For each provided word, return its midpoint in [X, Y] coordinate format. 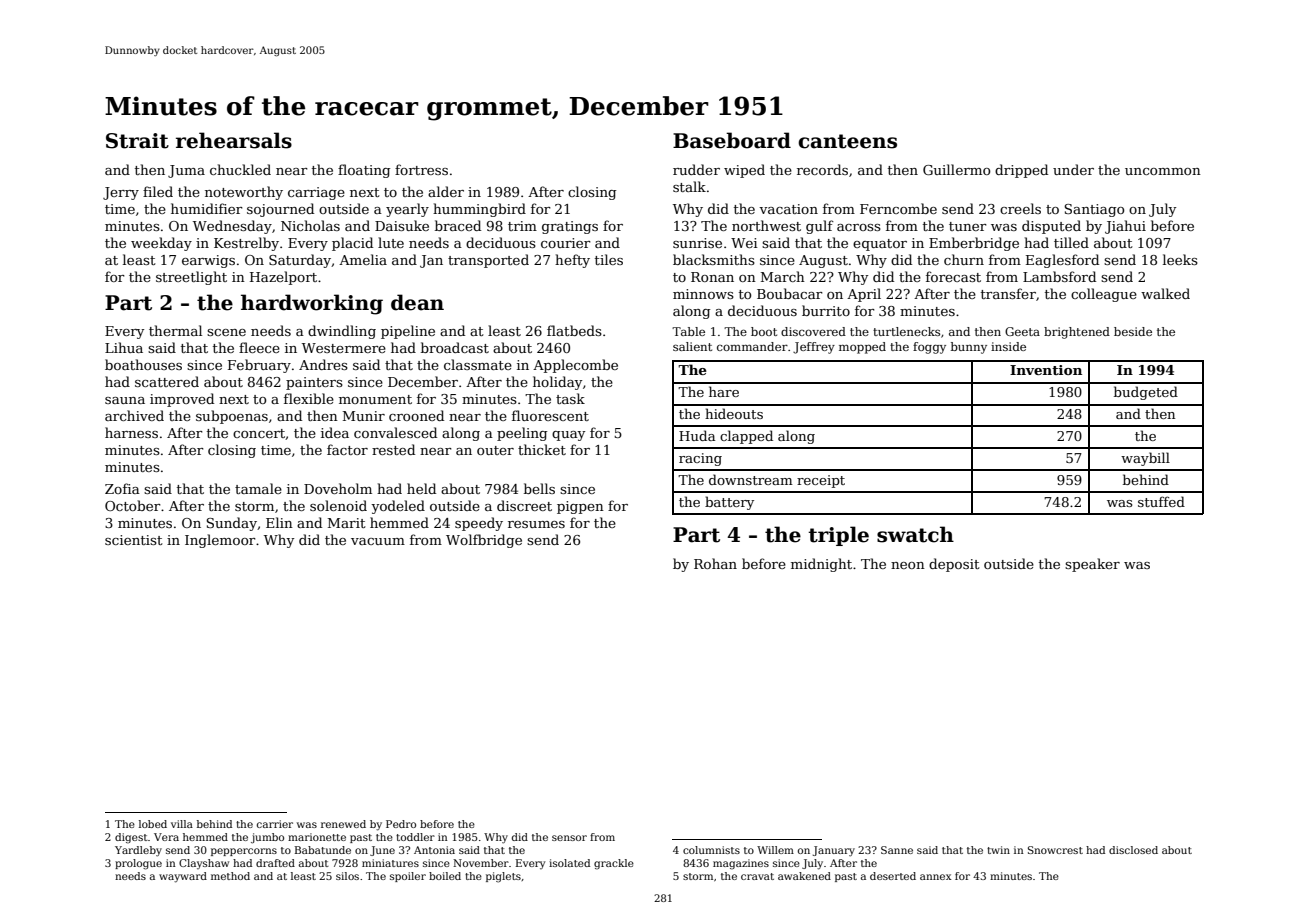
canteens [847, 141]
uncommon [1163, 171]
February [259, 366]
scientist [134, 540]
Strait [137, 141]
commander [752, 346]
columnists [711, 850]
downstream [751, 479]
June [382, 851]
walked [1165, 293]
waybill [1145, 459]
